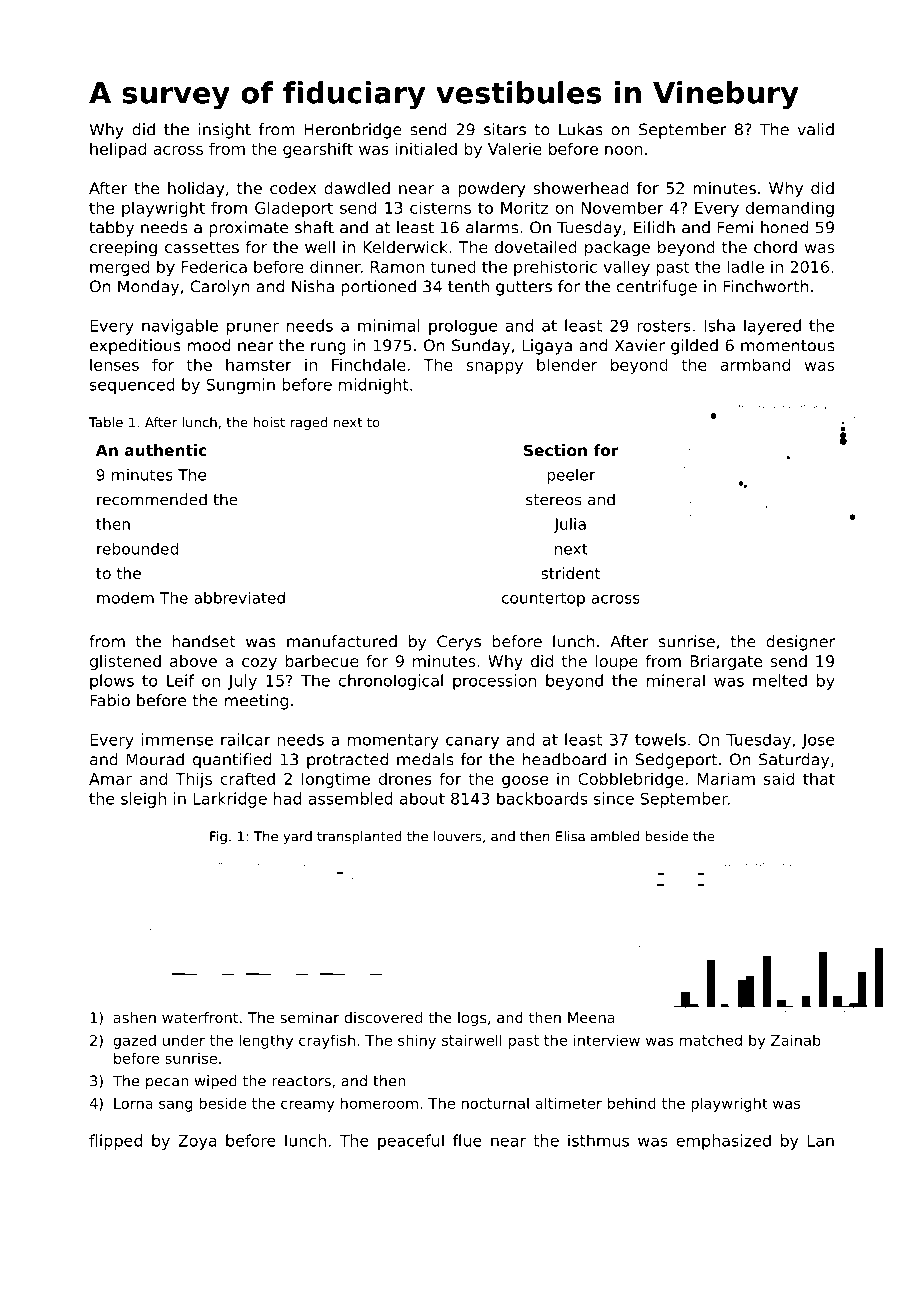 This screenshot has height=1311, width=924. Describe the element at coordinates (816, 129) in the screenshot. I see `valid` at that location.
